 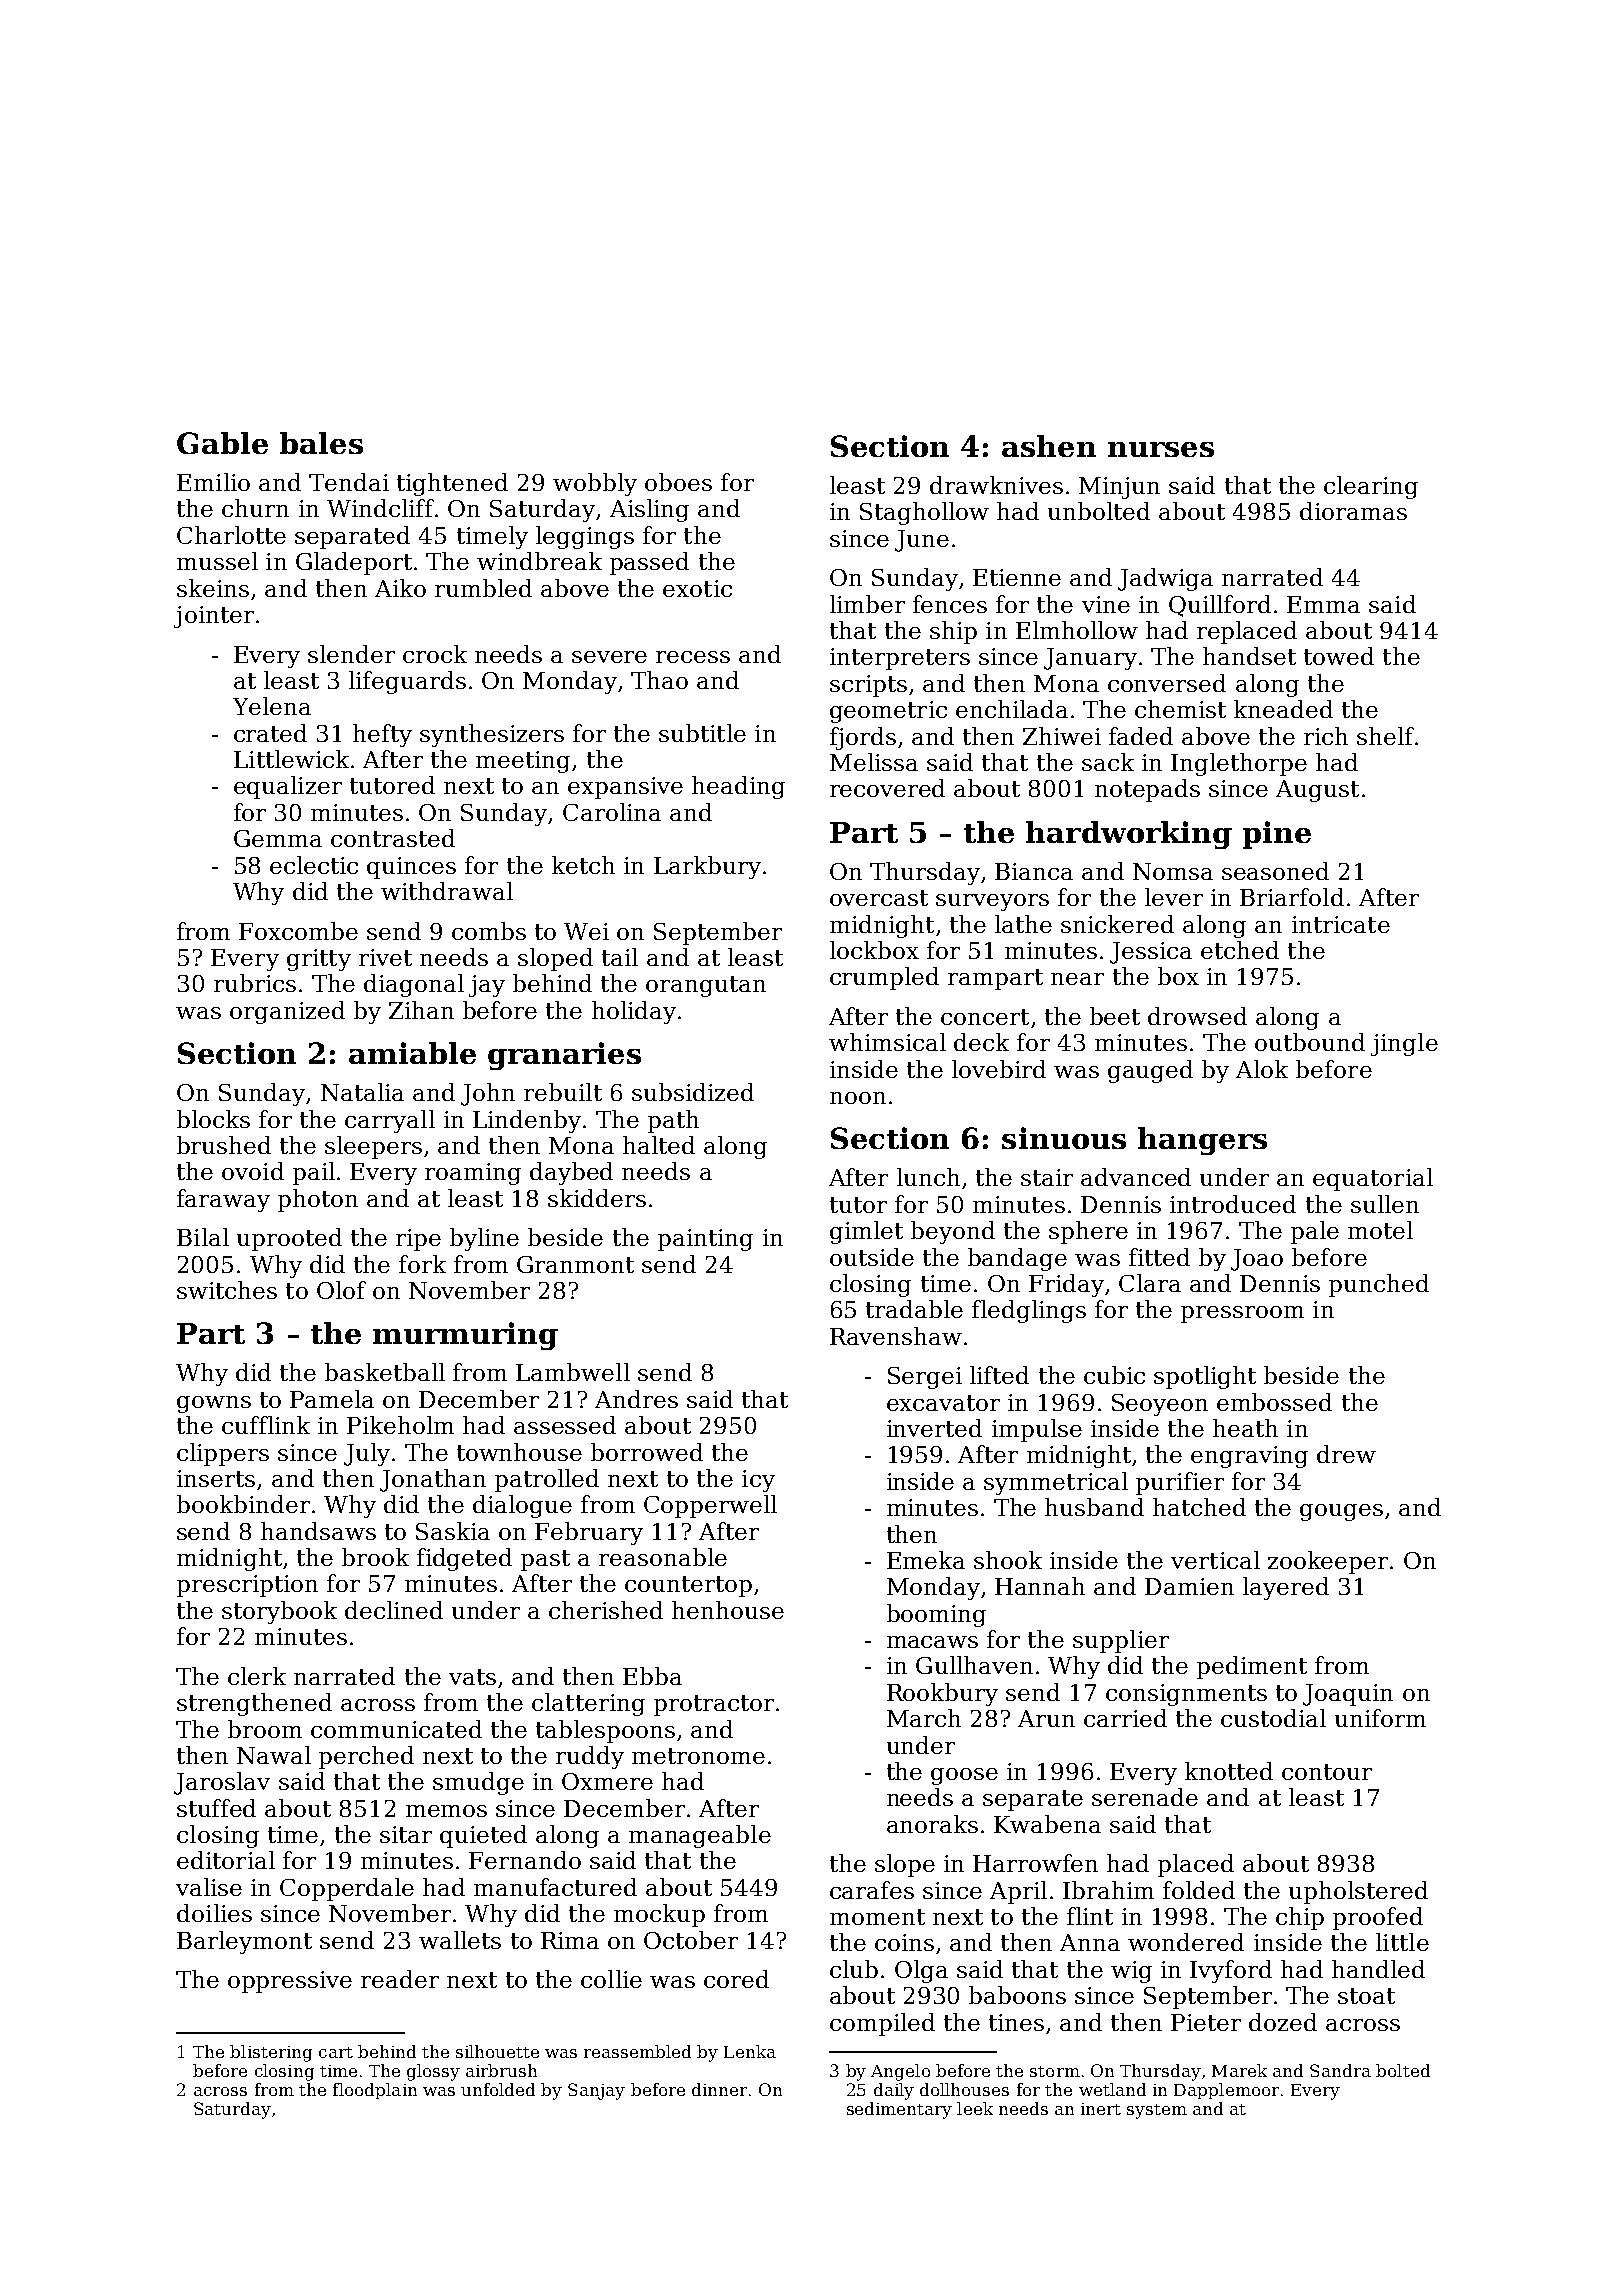 I want to click on clearing, so click(x=1371, y=487).
